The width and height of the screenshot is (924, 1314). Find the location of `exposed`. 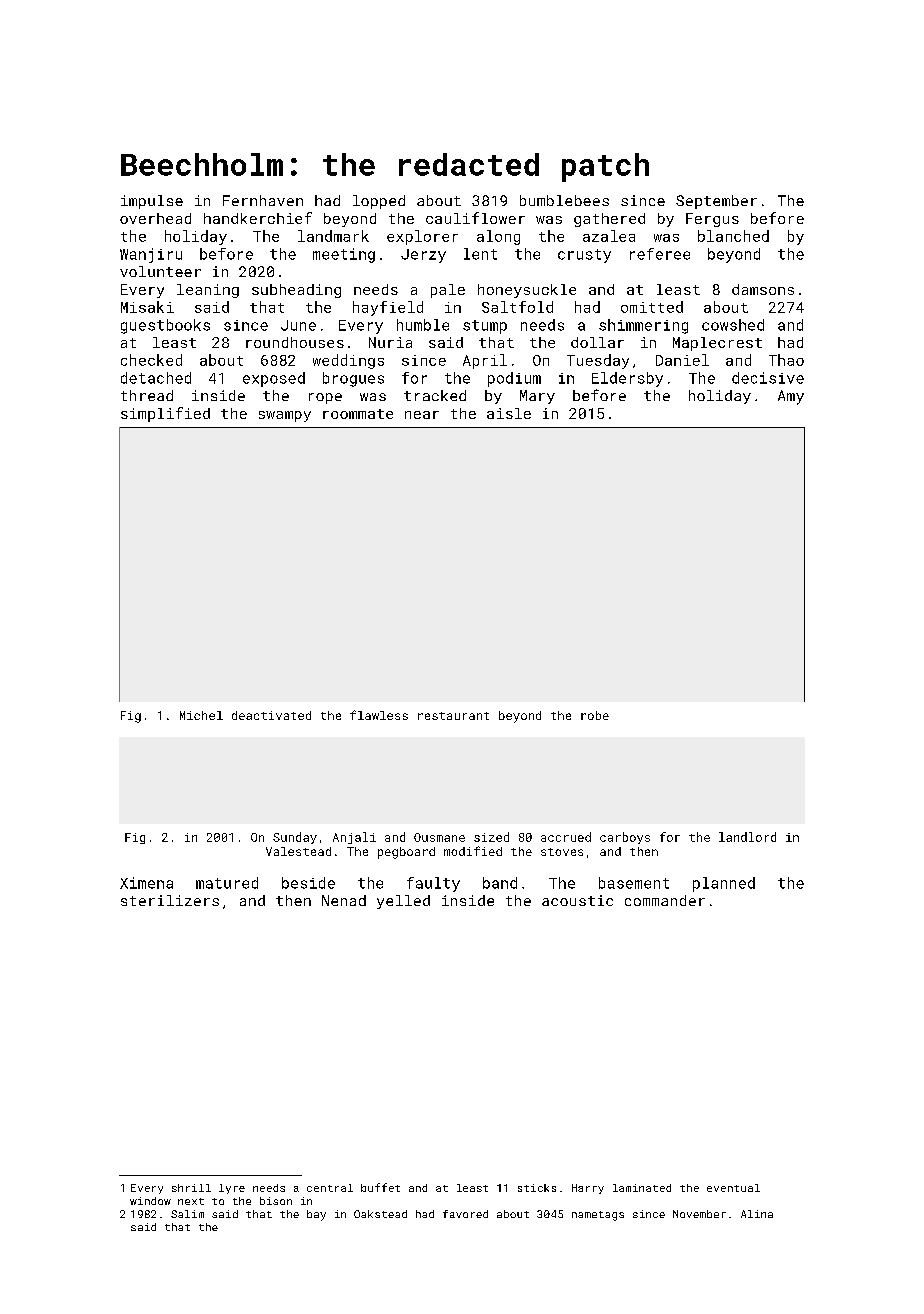

exposed is located at coordinates (274, 379).
